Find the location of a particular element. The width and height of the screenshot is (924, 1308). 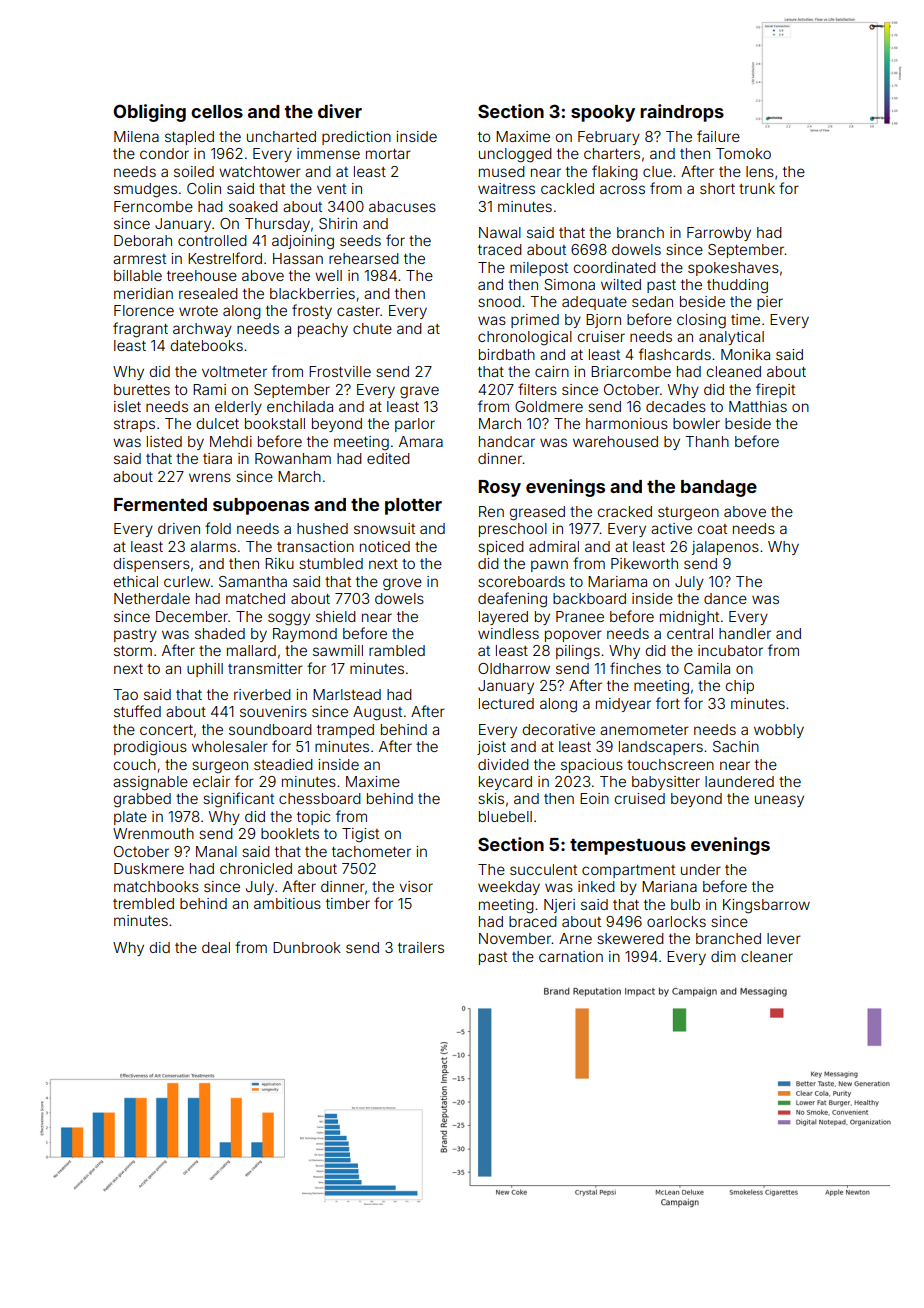

Sachin is located at coordinates (736, 746).
